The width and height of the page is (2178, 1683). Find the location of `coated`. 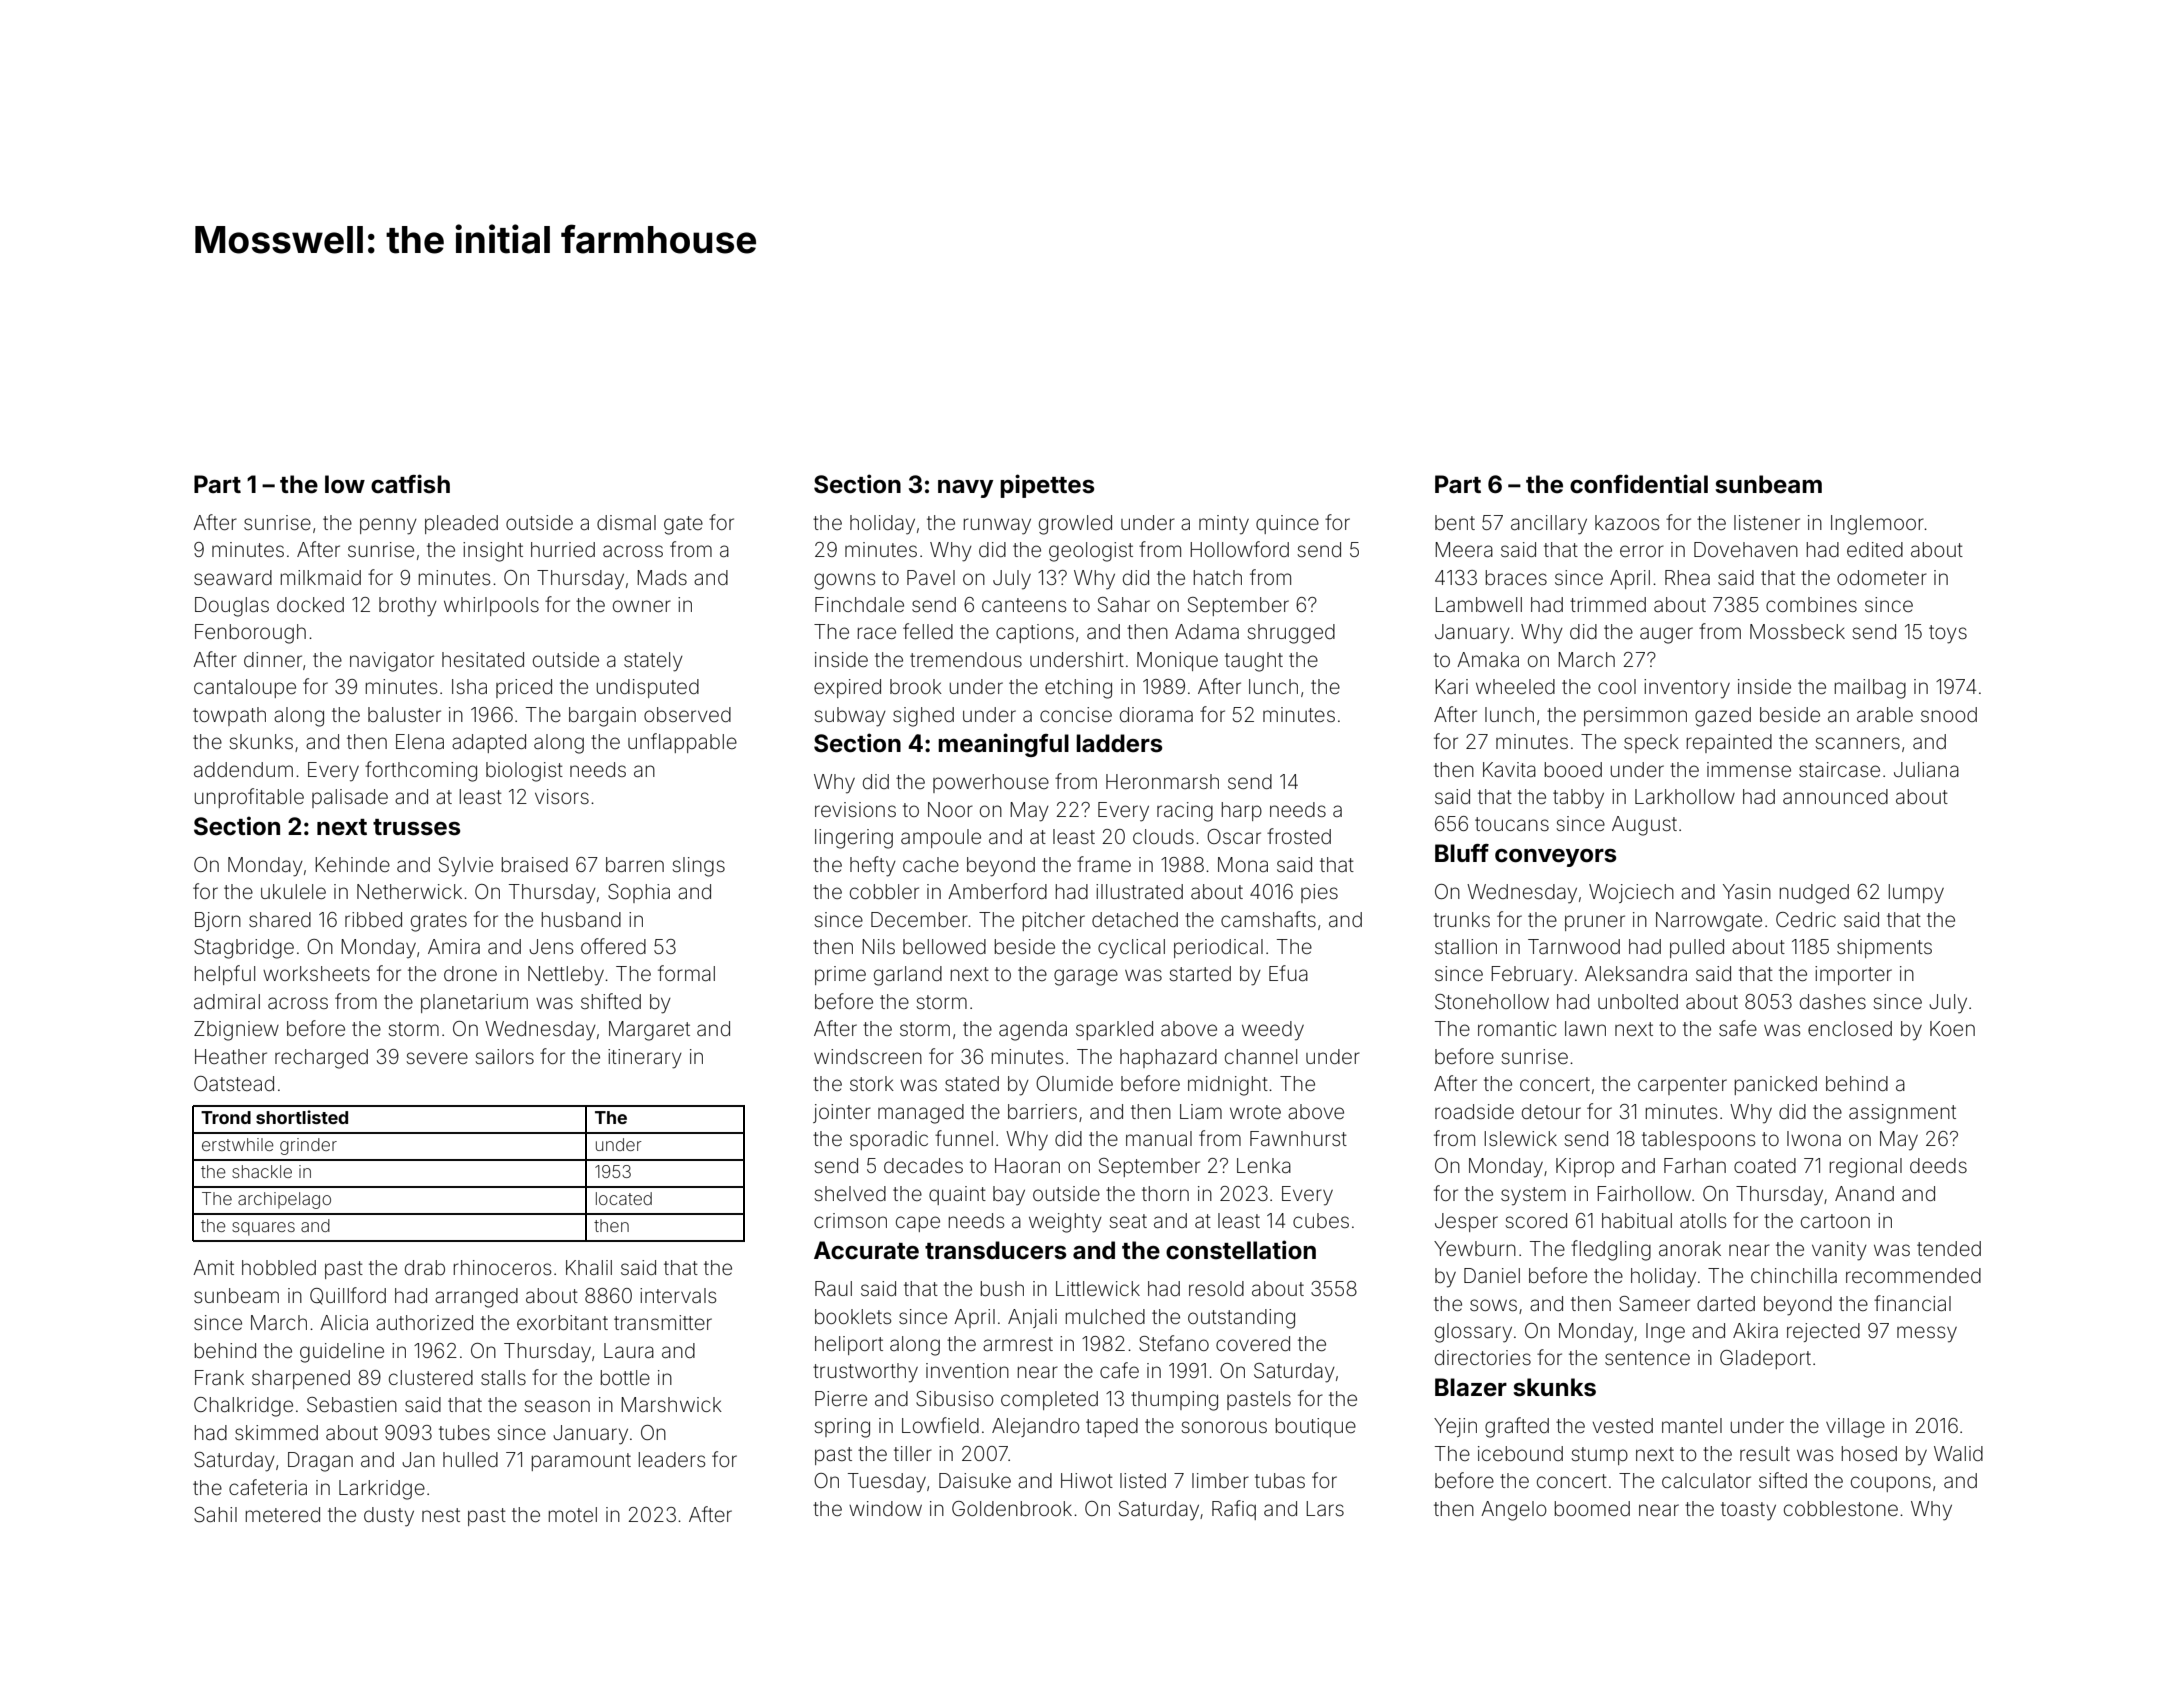

coated is located at coordinates (1765, 1165).
